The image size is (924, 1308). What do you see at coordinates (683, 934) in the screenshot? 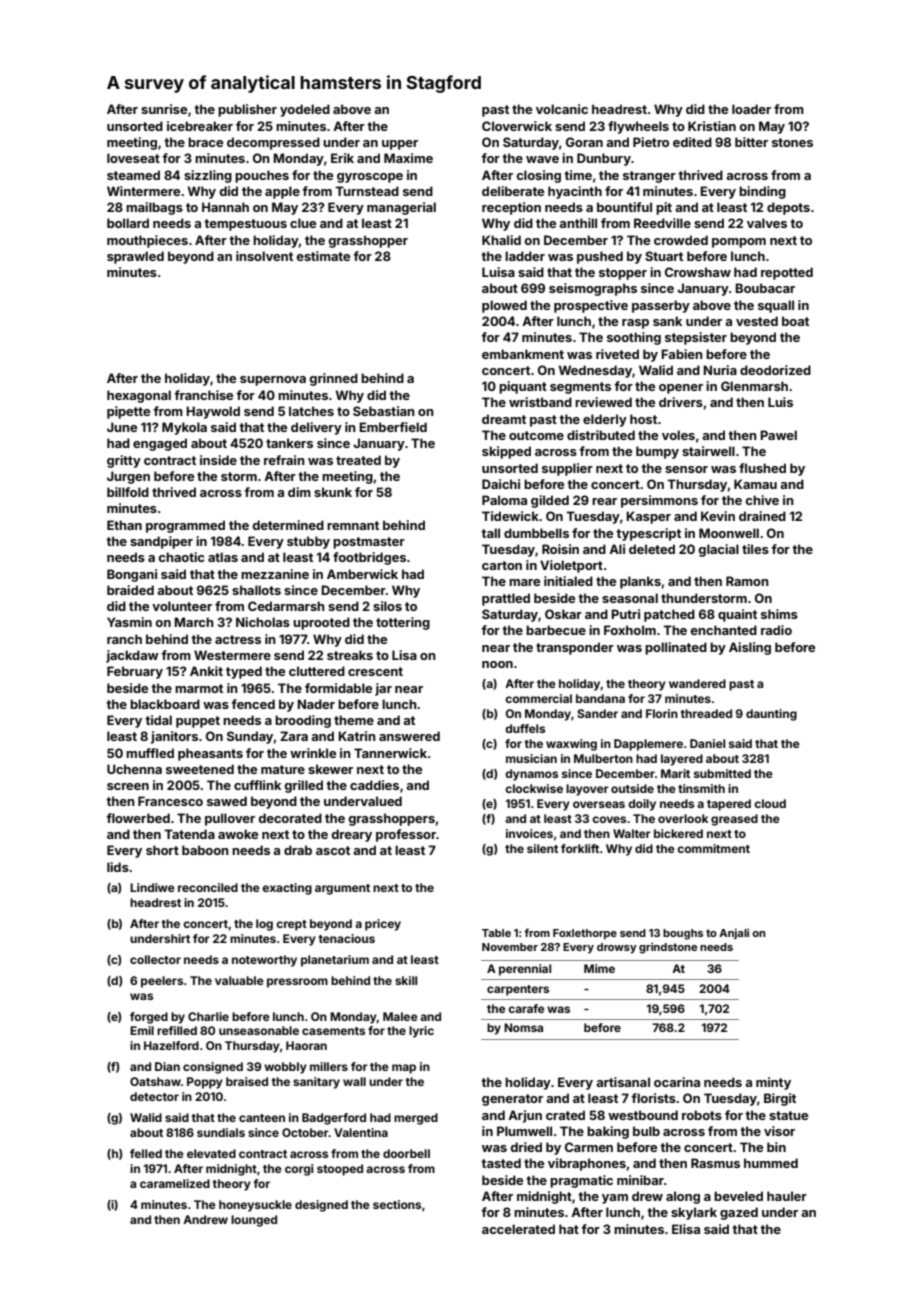
I see `boughs` at bounding box center [683, 934].
